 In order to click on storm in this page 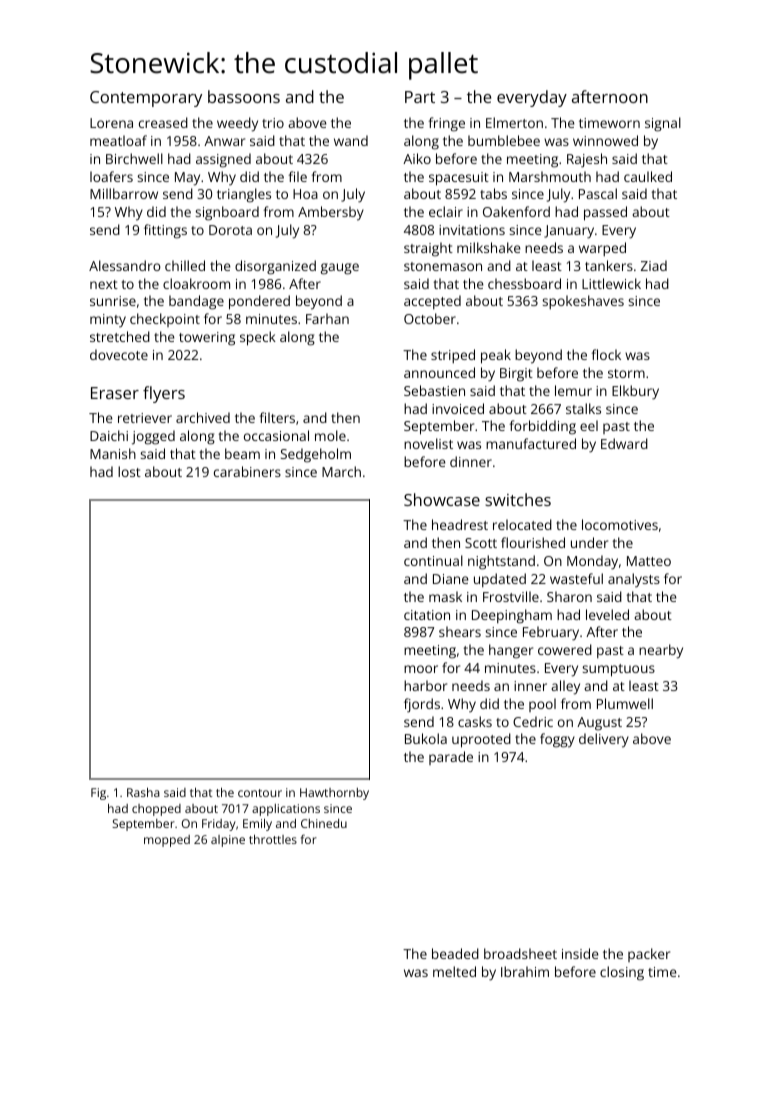, I will do `click(626, 373)`.
